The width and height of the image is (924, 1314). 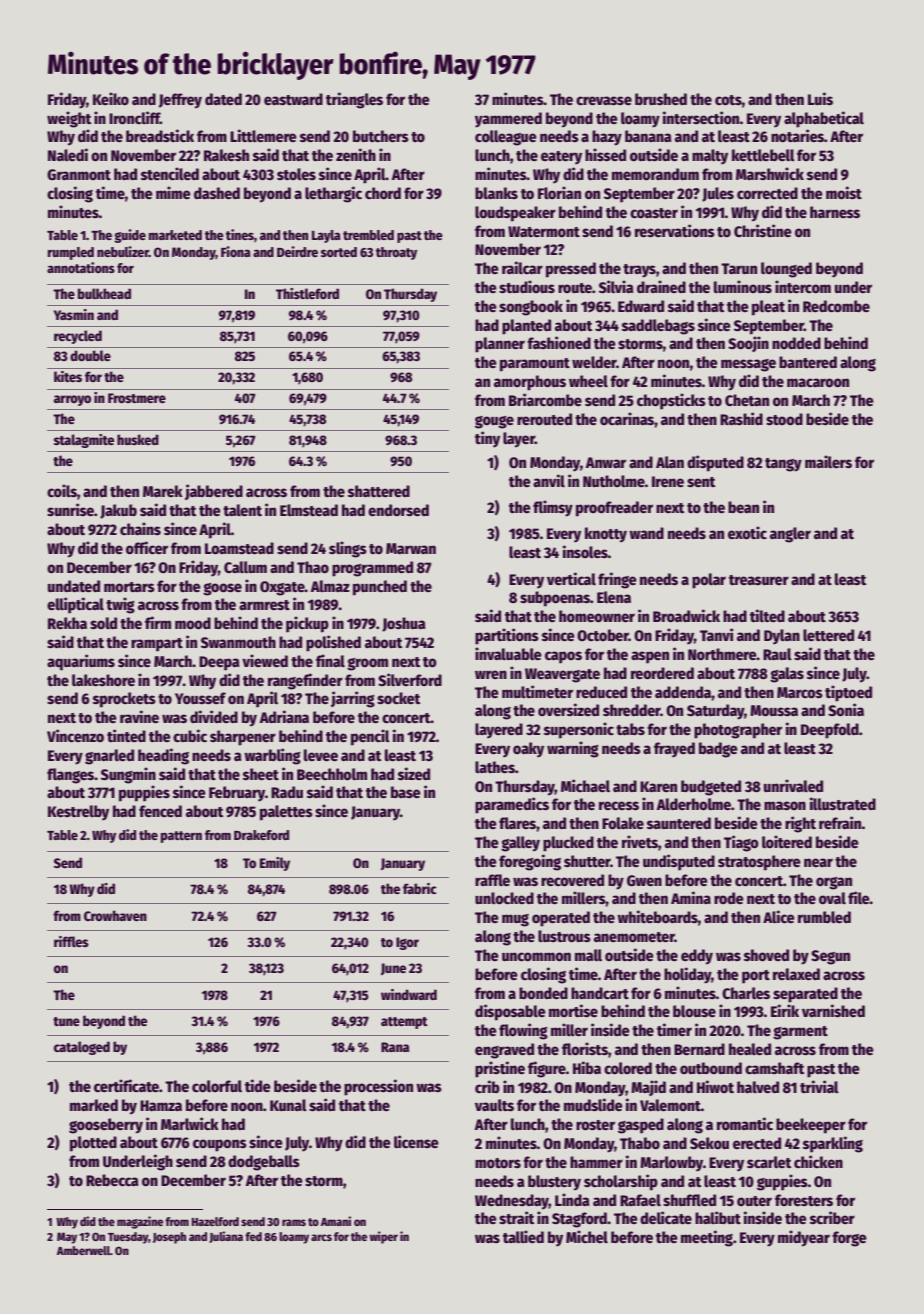 I want to click on Keiko, so click(x=111, y=98).
